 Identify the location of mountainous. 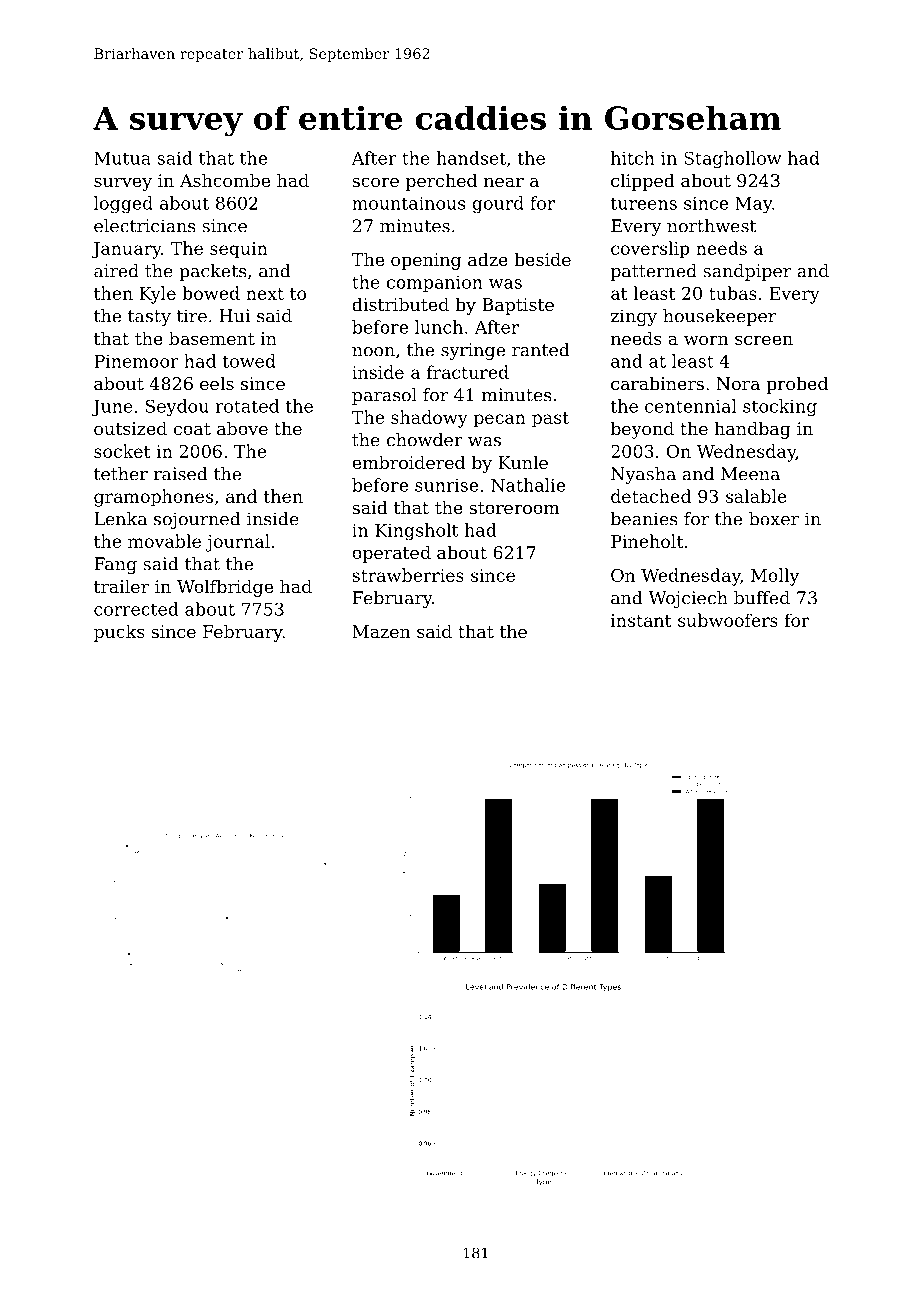
(408, 203).
